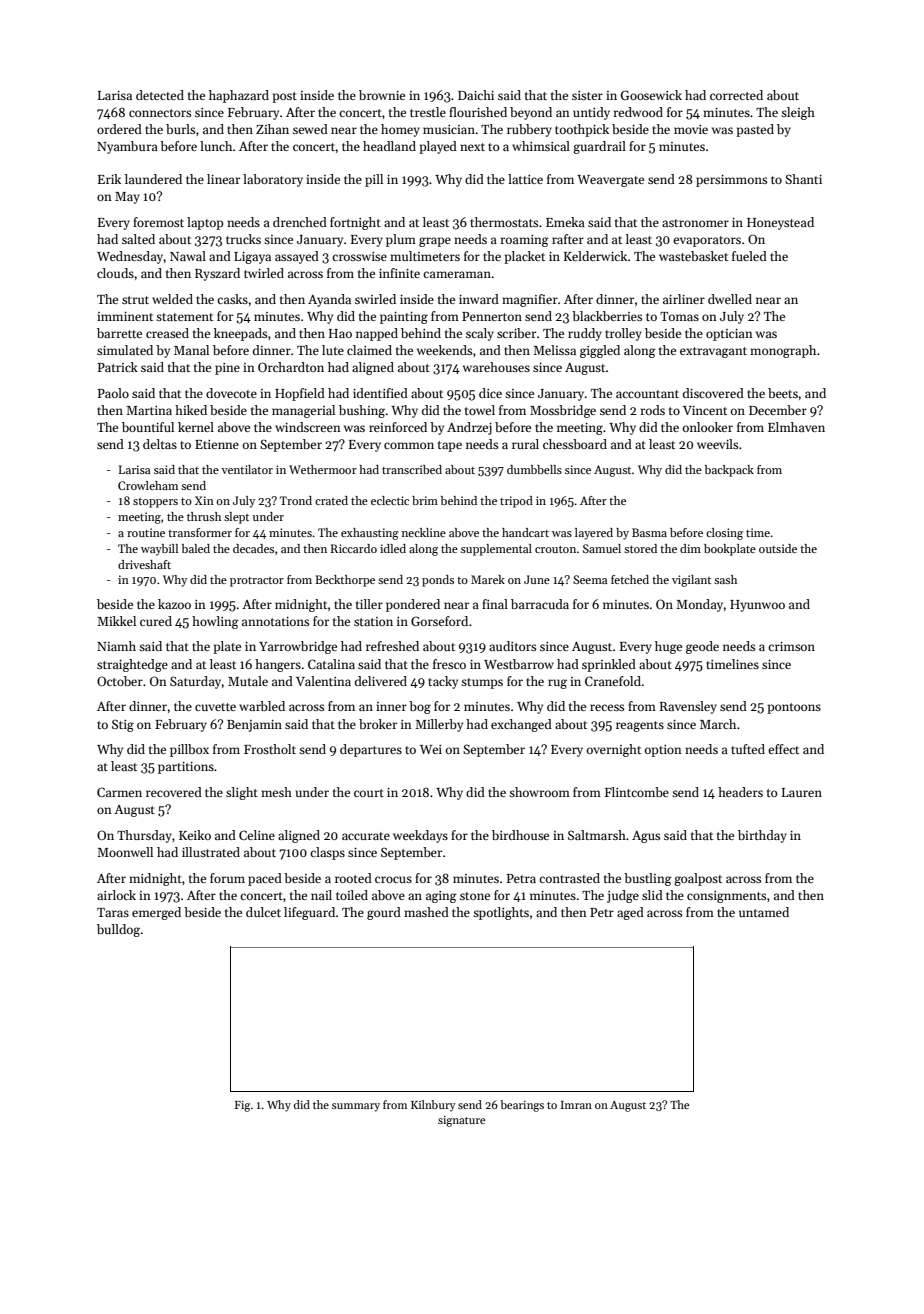  Describe the element at coordinates (356, 1107) in the screenshot. I see `summary` at that location.
